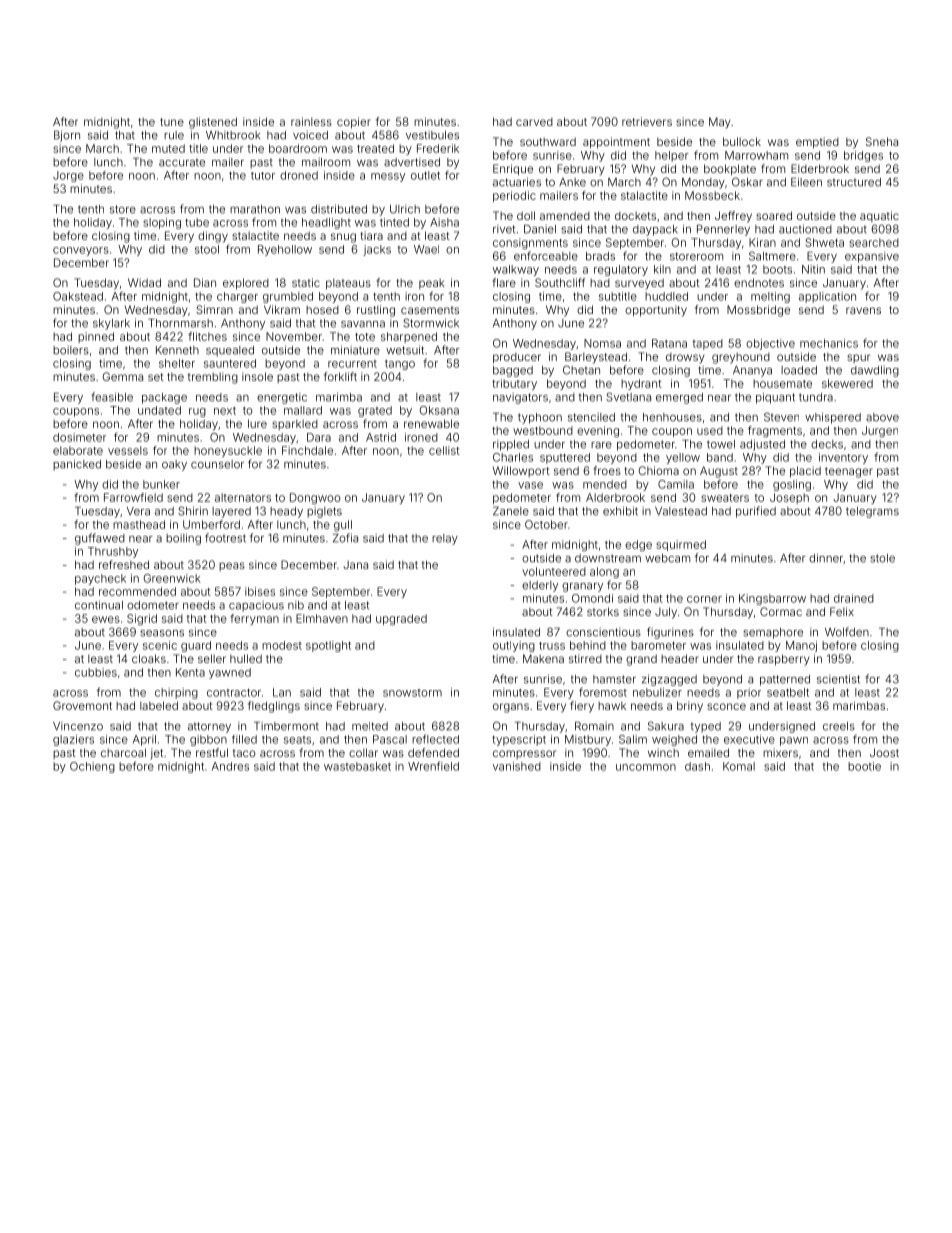  Describe the element at coordinates (357, 766) in the screenshot. I see `wastebasket` at that location.
